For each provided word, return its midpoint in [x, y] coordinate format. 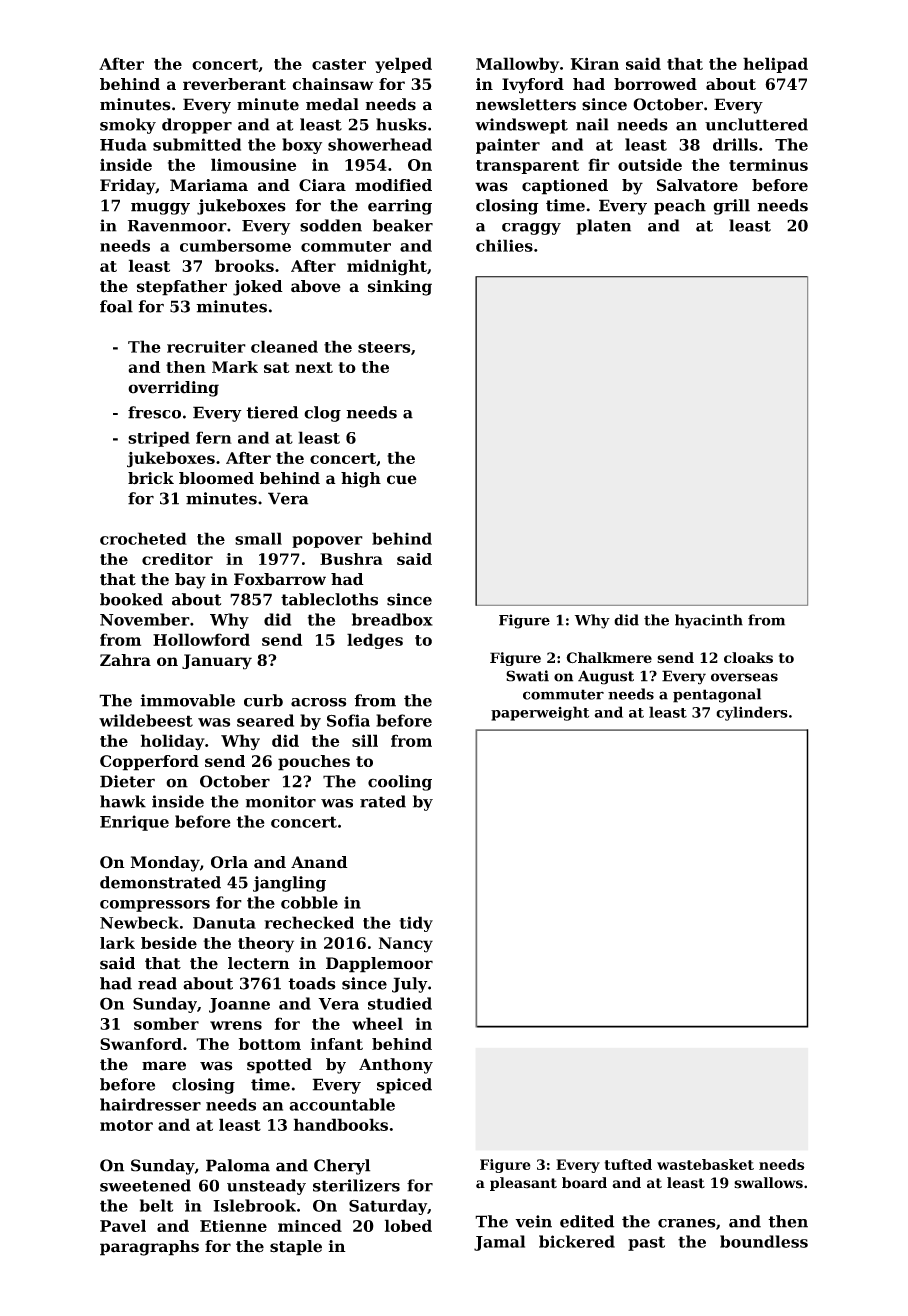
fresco [154, 412]
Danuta [224, 923]
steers [384, 347]
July [410, 985]
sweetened [145, 1185]
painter [508, 146]
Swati [527, 676]
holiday [173, 742]
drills [735, 144]
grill [731, 207]
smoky [128, 126]
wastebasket [705, 1164]
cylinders [752, 713]
